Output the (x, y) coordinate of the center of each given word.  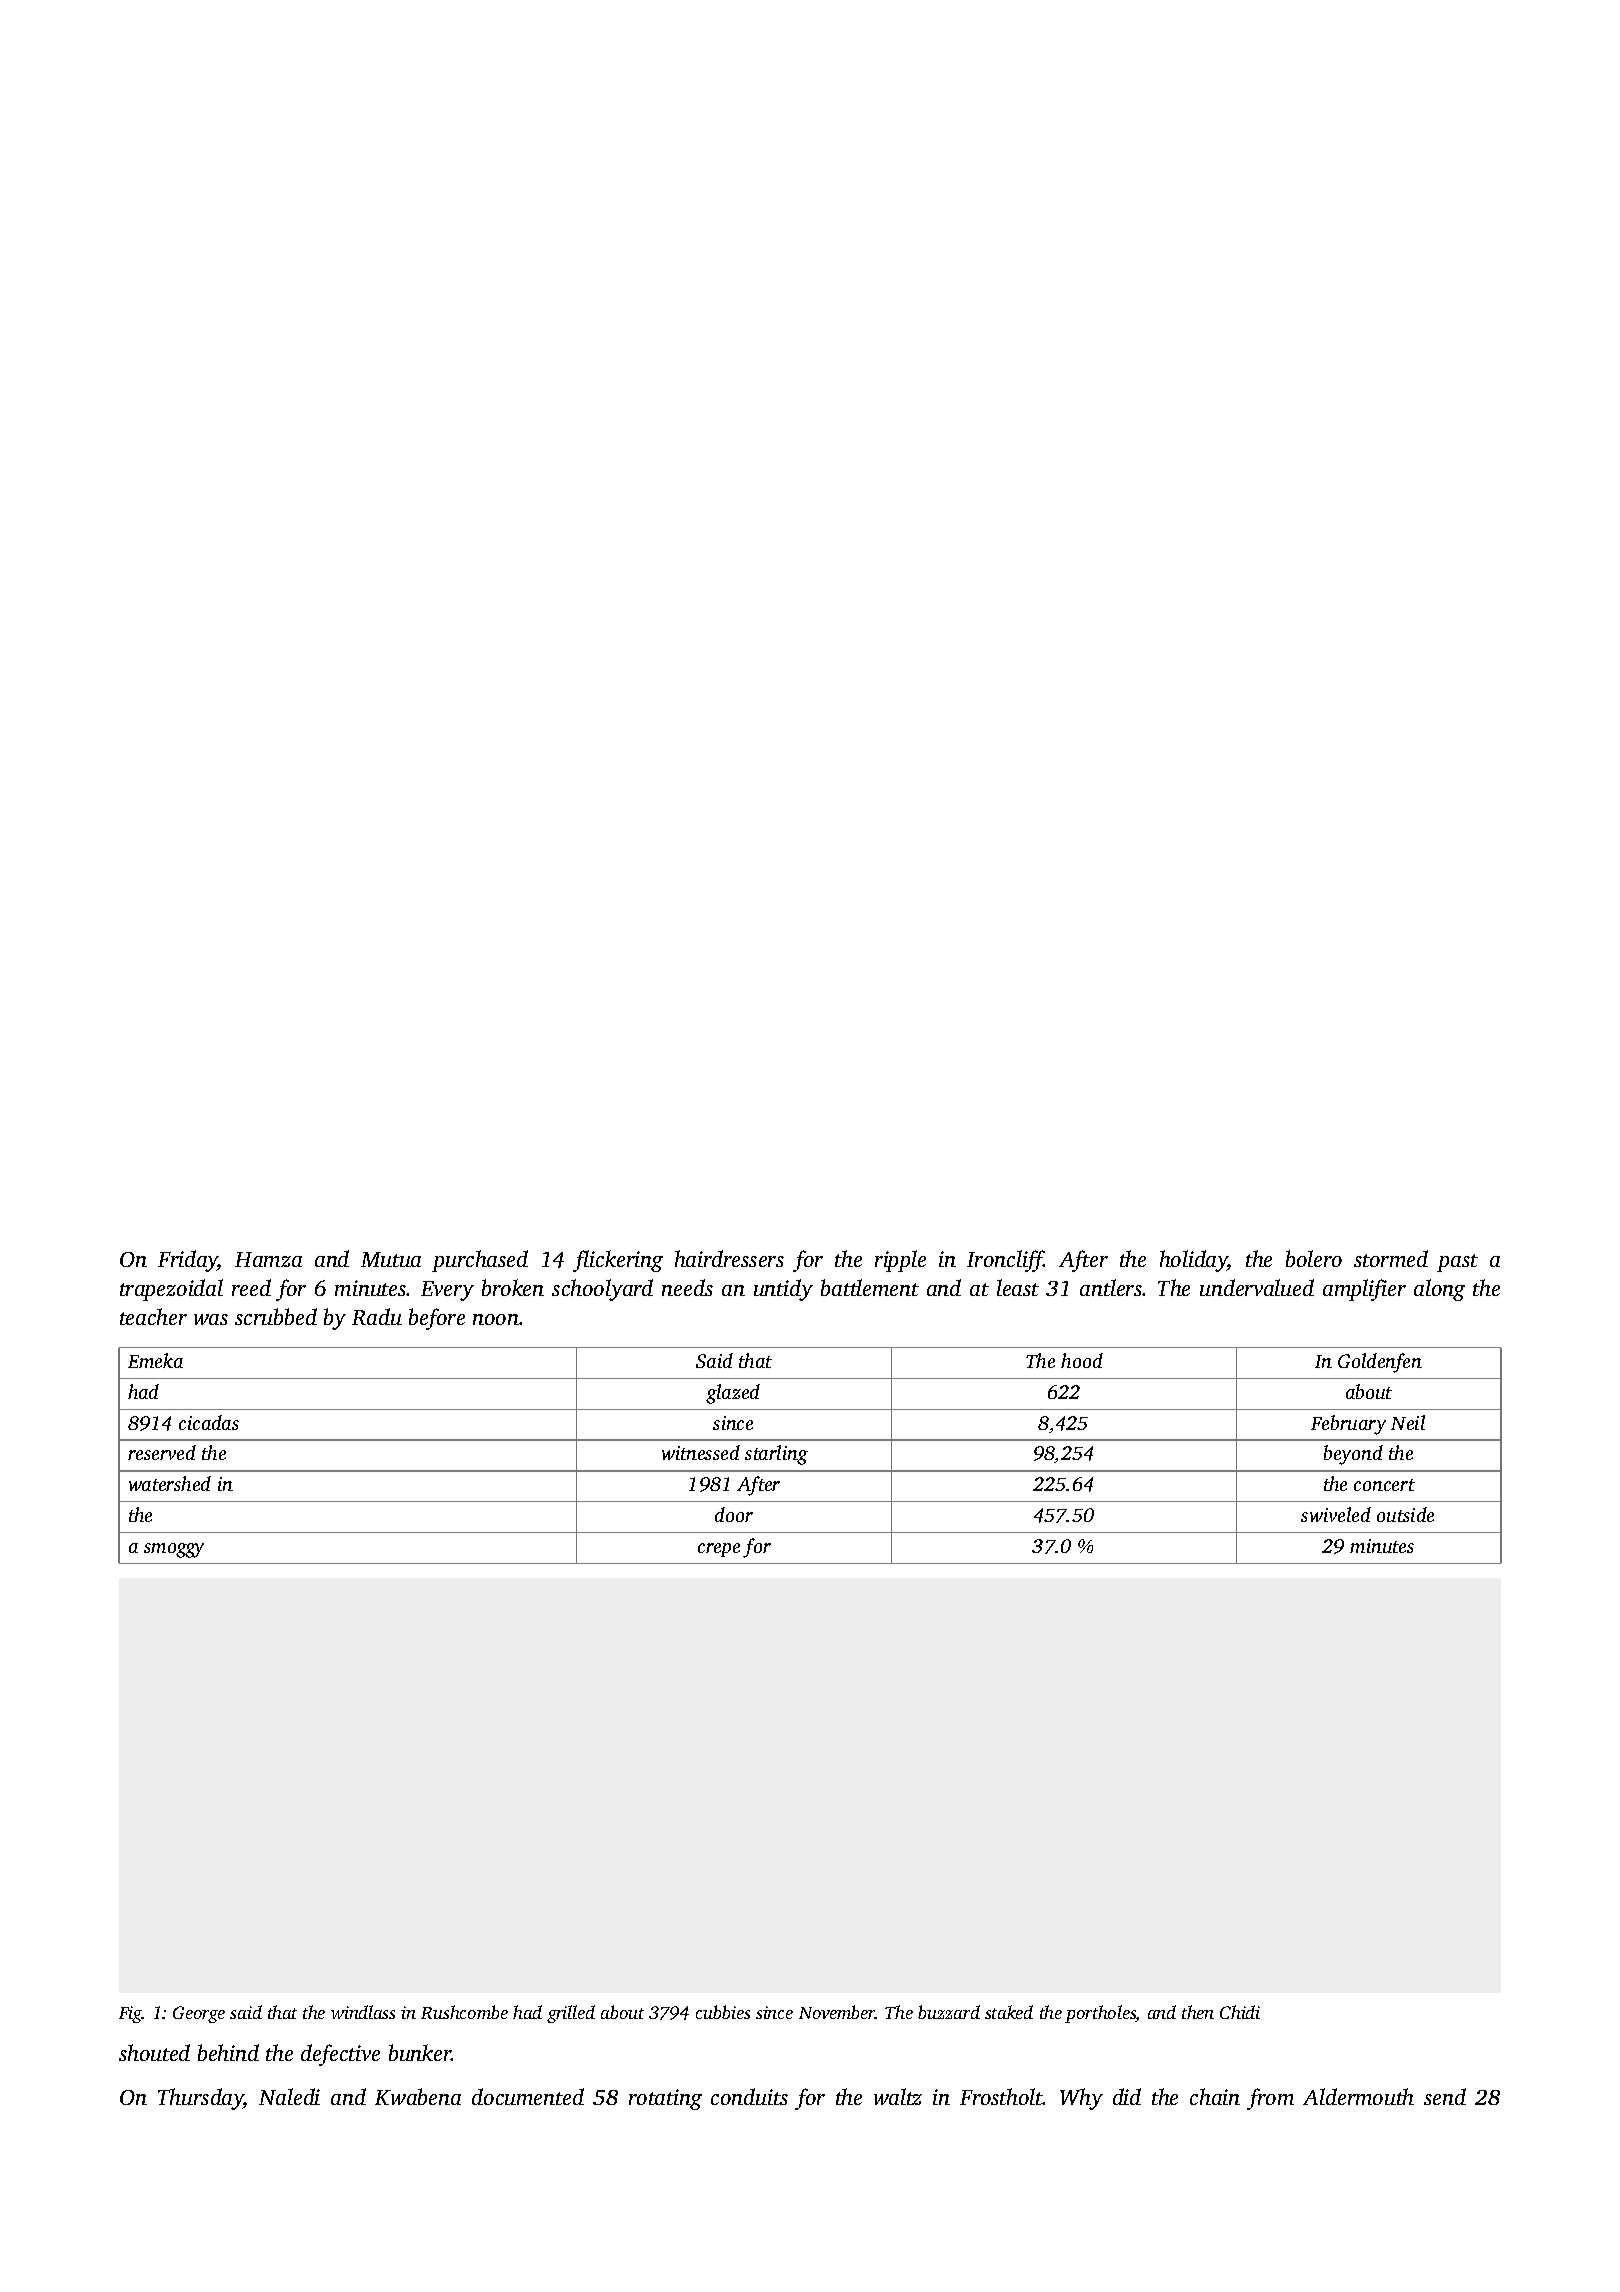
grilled (571, 2014)
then (1198, 2012)
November (837, 2012)
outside (1405, 1514)
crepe (719, 1550)
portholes (1100, 2014)
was (211, 1319)
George (199, 2014)
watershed (170, 1483)
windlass (363, 2012)
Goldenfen (1380, 1363)
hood (1082, 1360)
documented (528, 2096)
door (734, 1514)
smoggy (174, 1550)
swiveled (1336, 1514)
